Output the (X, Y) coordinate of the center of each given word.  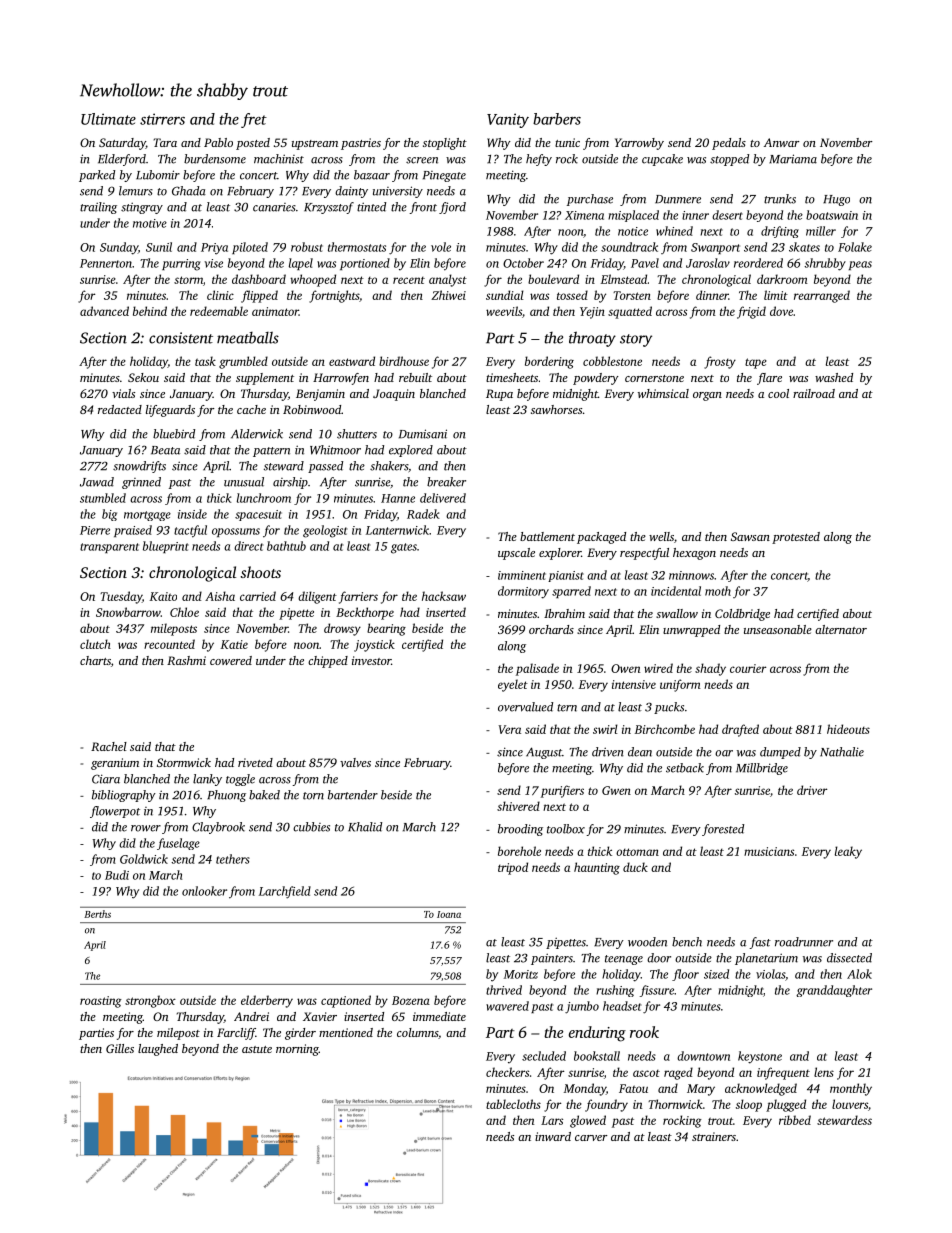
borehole (519, 851)
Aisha (220, 596)
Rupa (499, 395)
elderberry (267, 1001)
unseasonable (778, 629)
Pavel (645, 263)
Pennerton (106, 263)
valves (355, 762)
